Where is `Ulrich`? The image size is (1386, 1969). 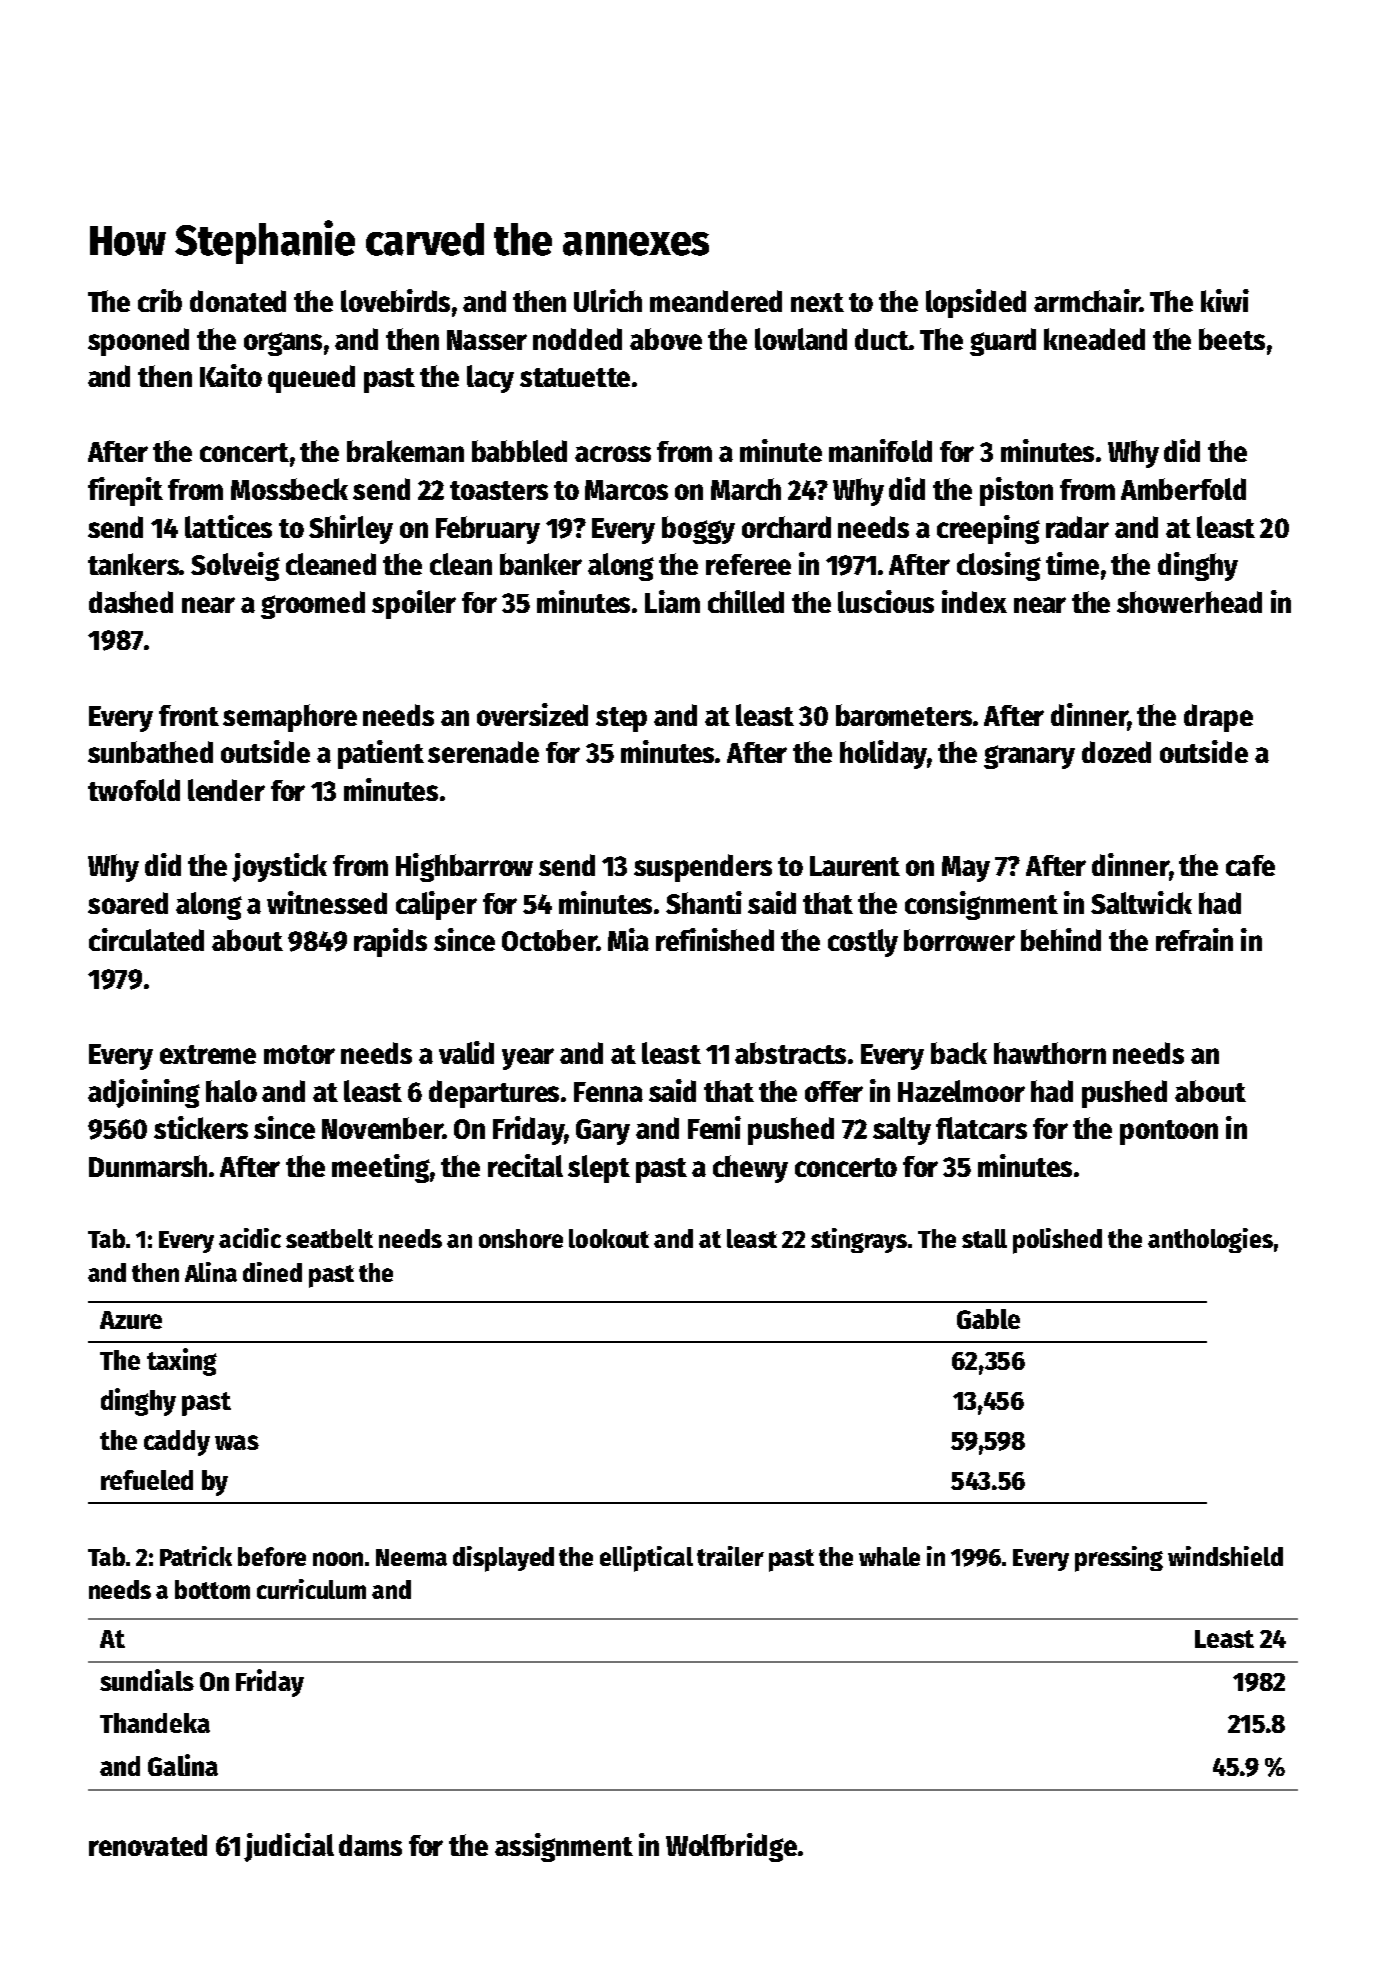 Ulrich is located at coordinates (608, 300).
